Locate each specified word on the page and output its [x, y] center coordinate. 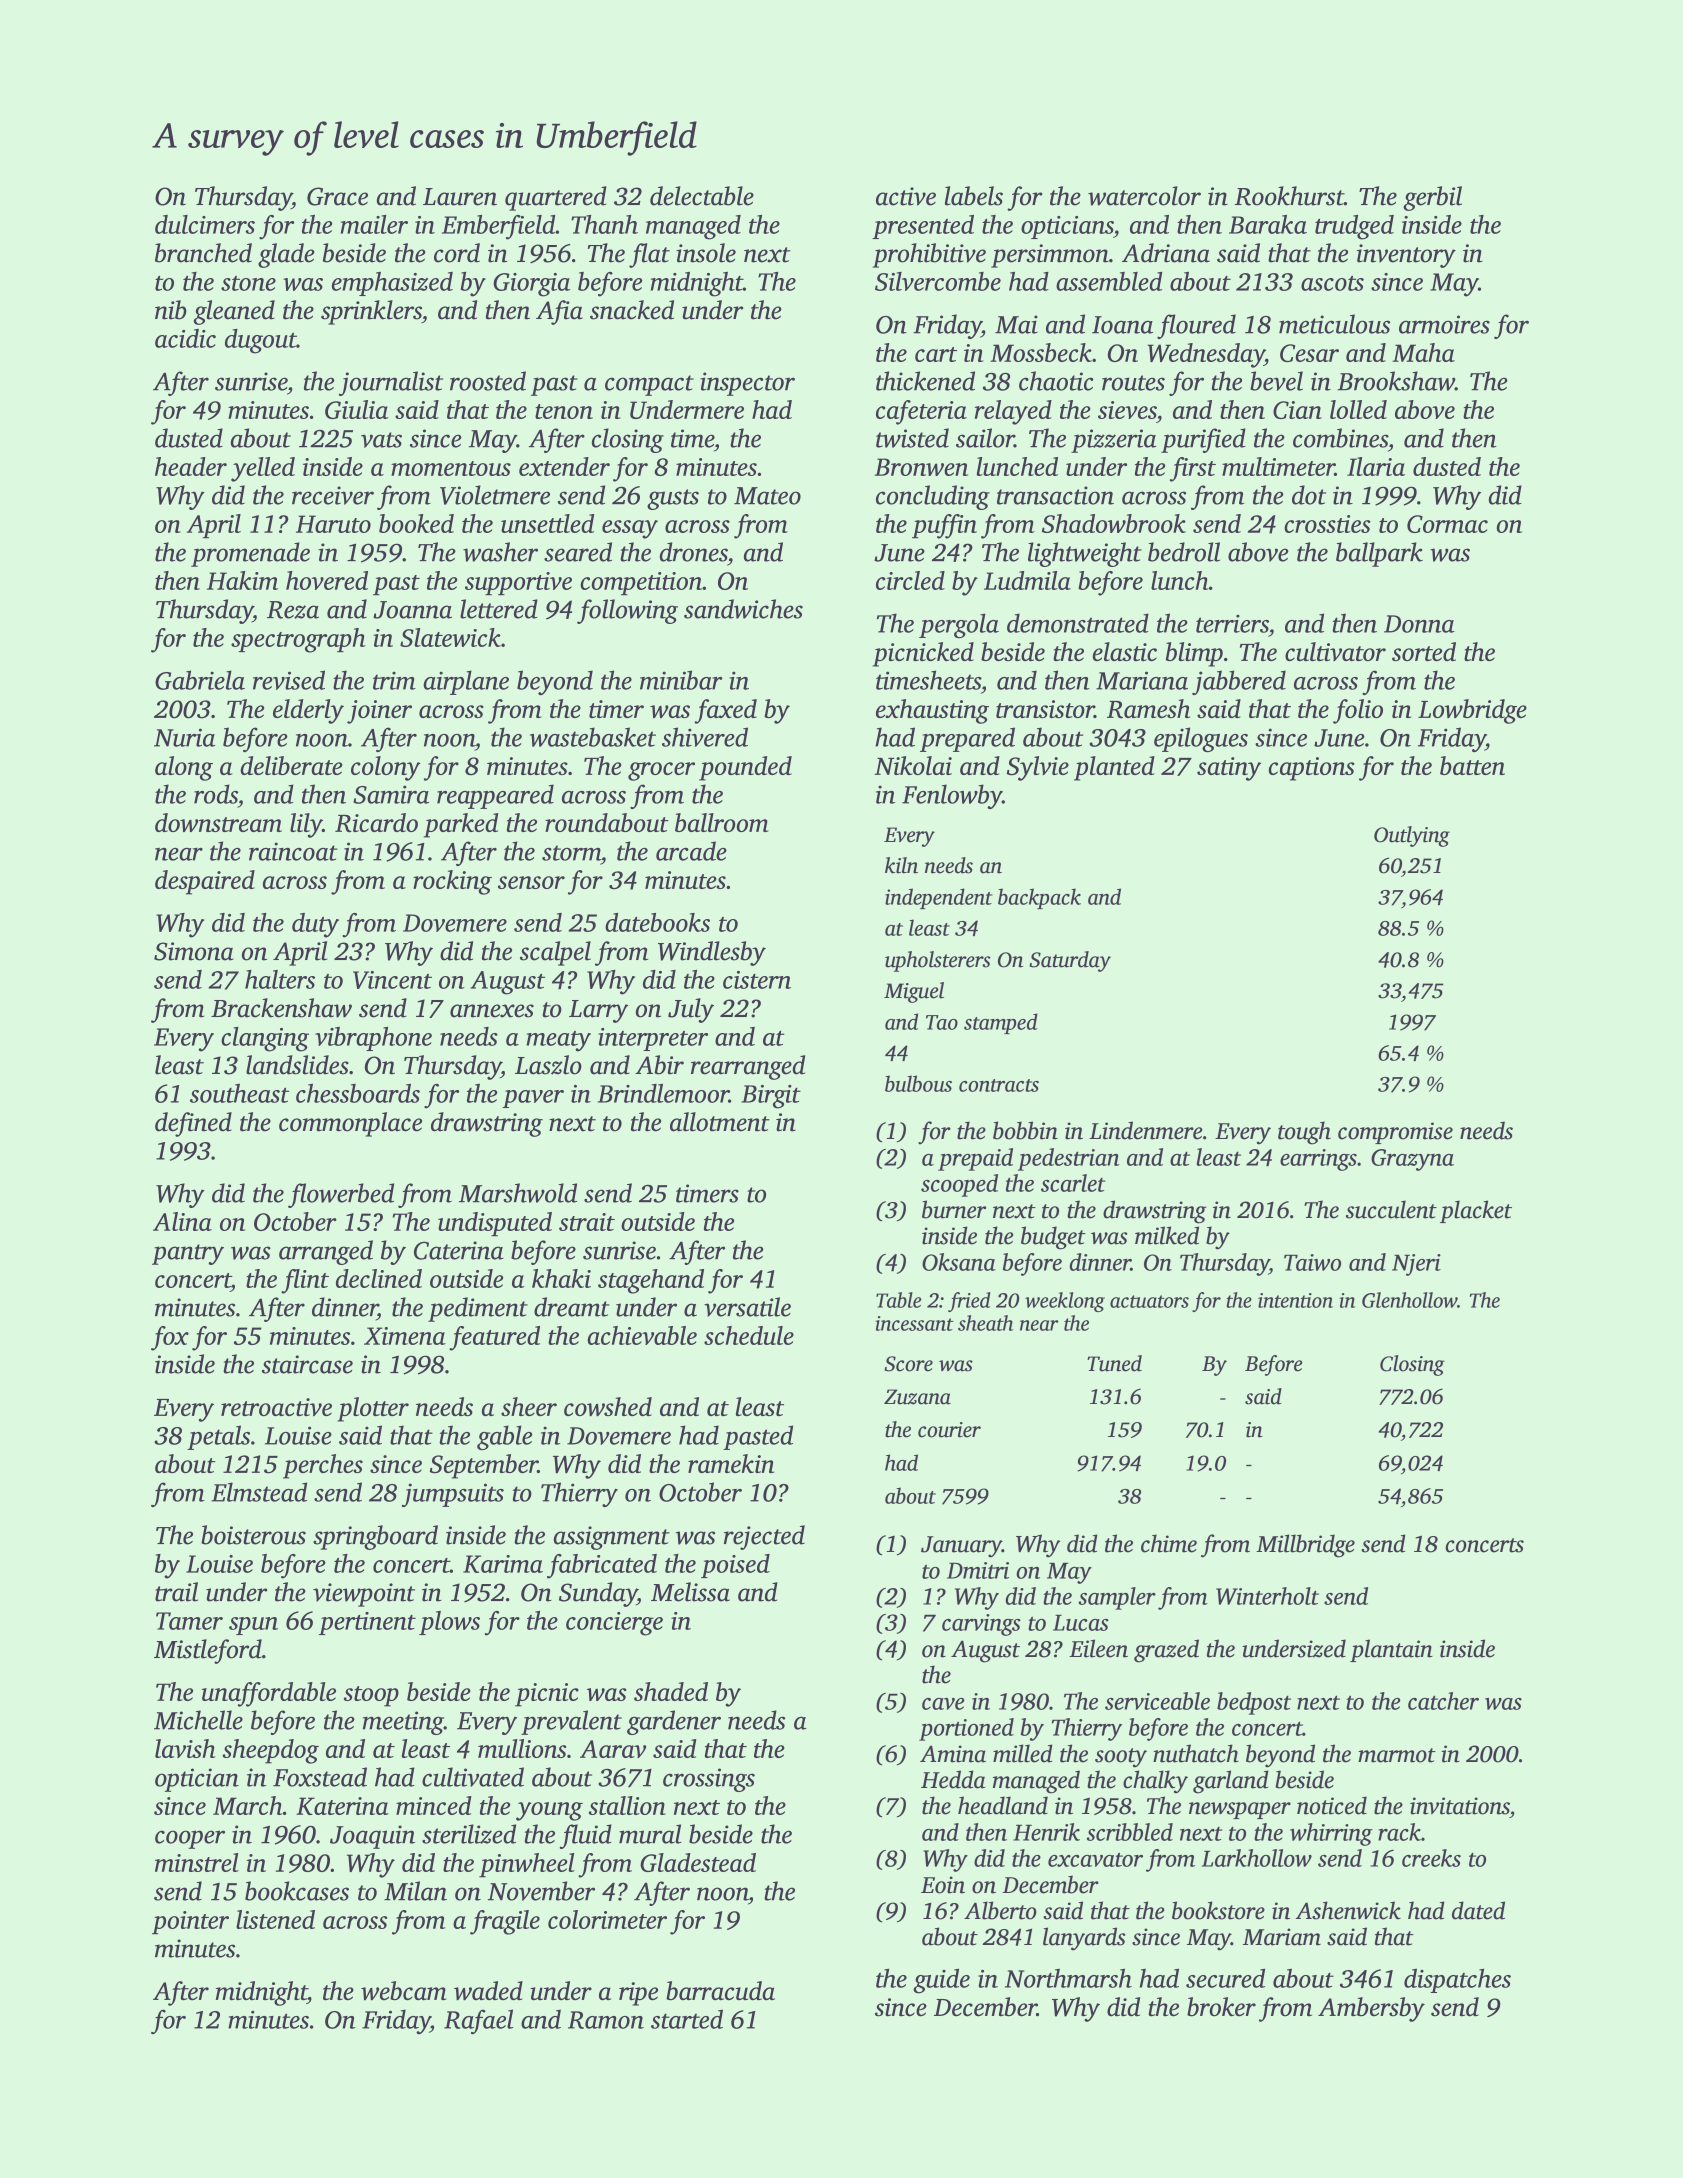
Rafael [479, 2021]
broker [1221, 2007]
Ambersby [1371, 2009]
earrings [1318, 1160]
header [191, 466]
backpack [1039, 898]
